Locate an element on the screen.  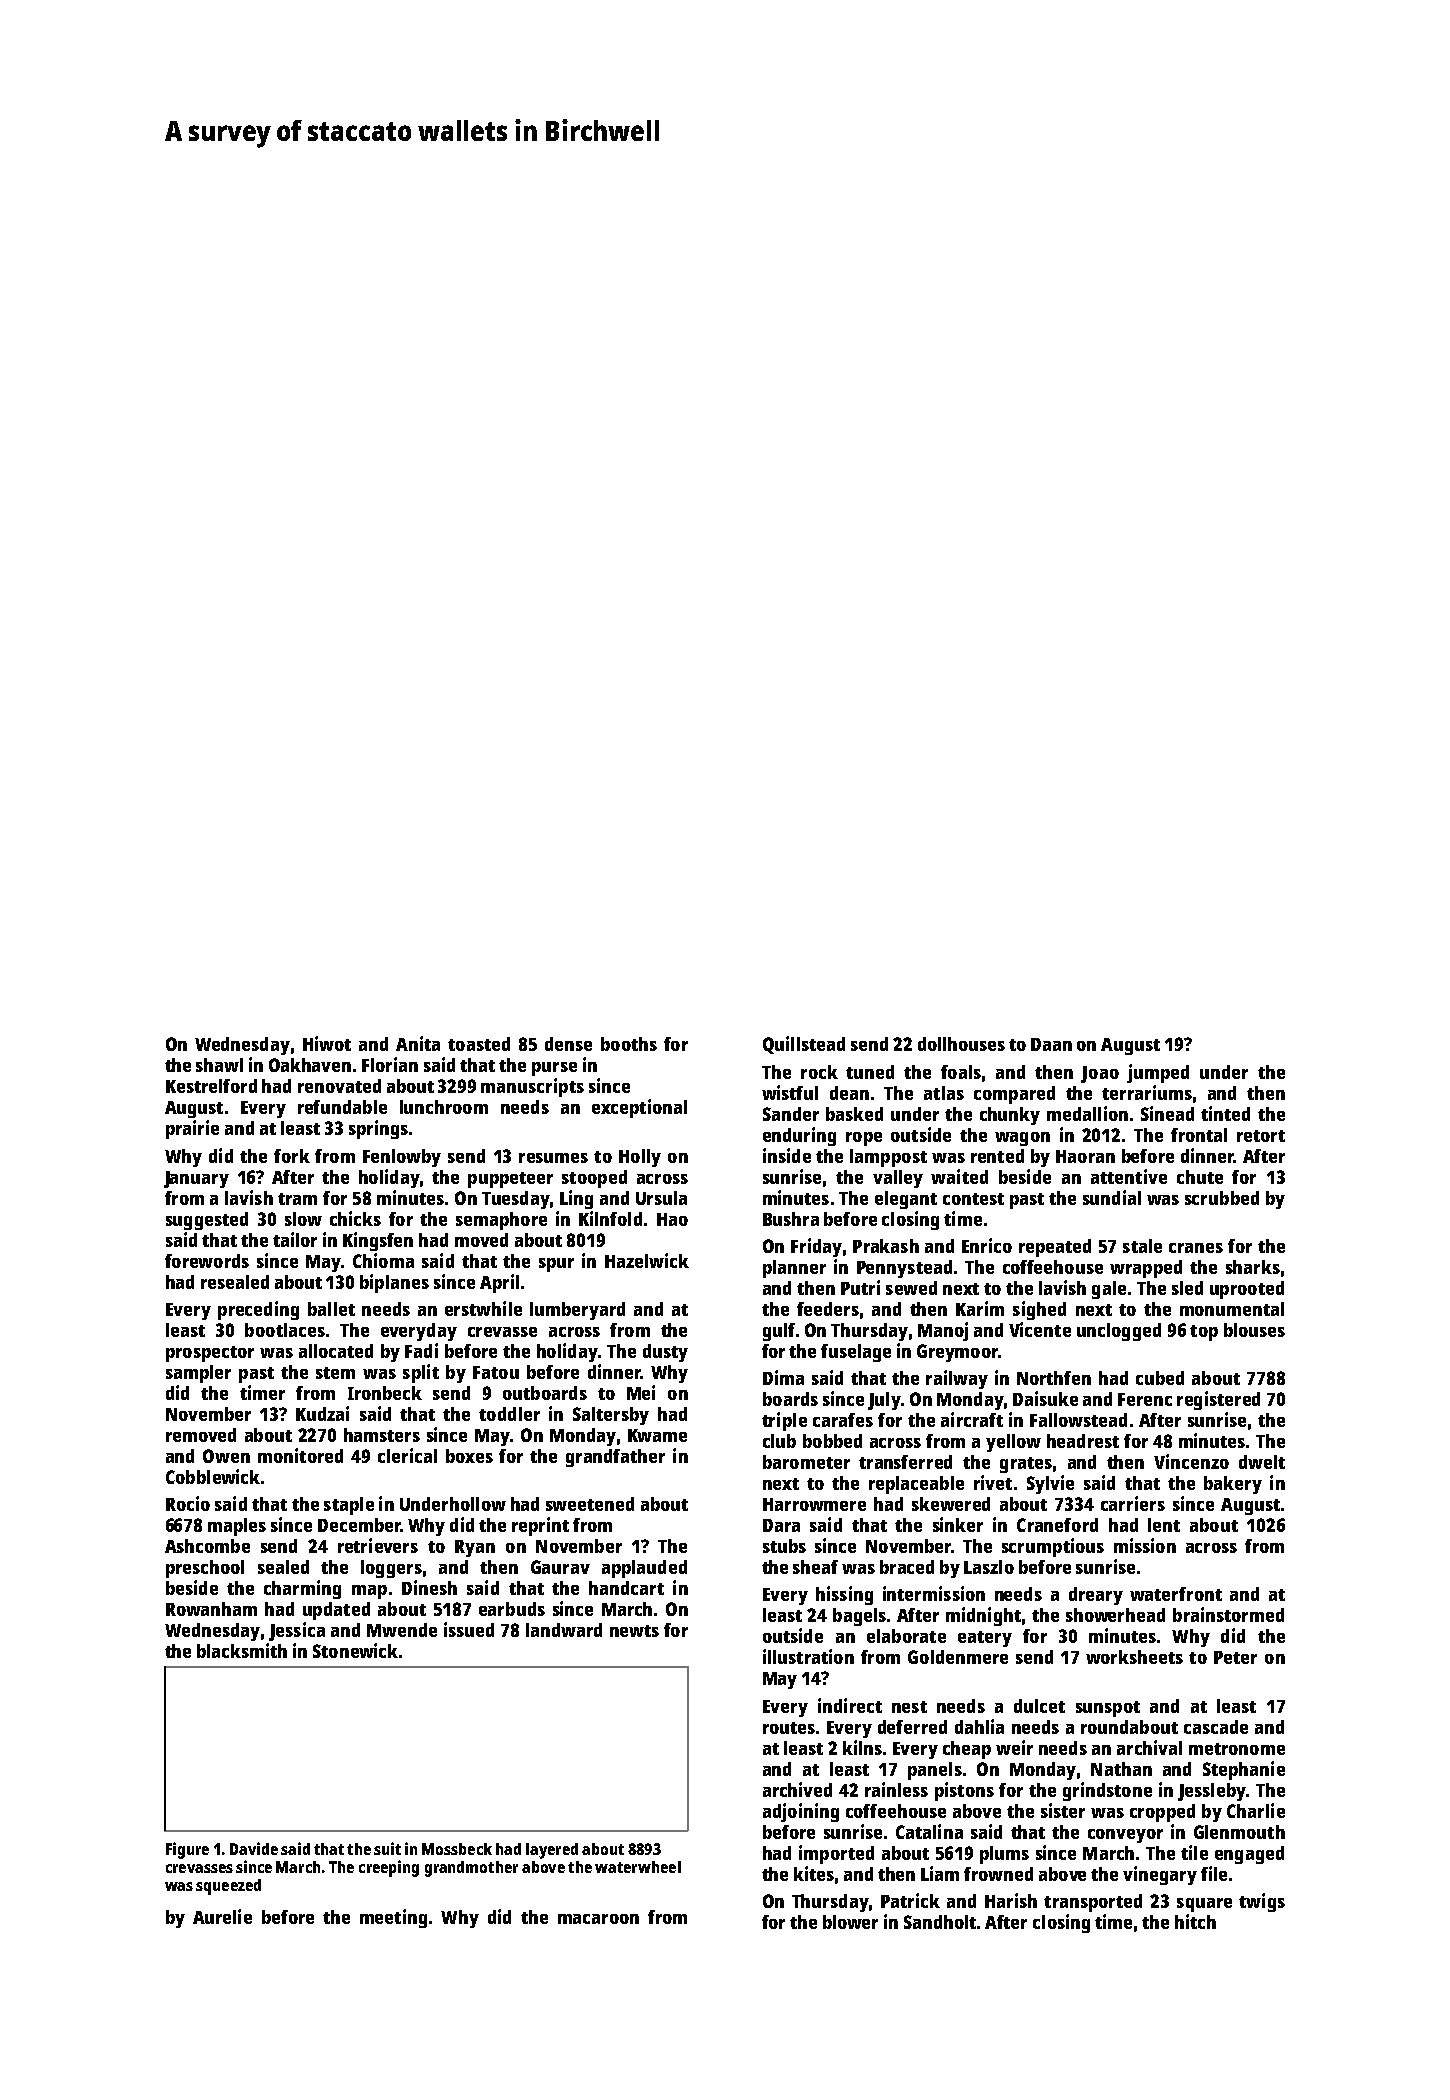
blower is located at coordinates (850, 1922).
